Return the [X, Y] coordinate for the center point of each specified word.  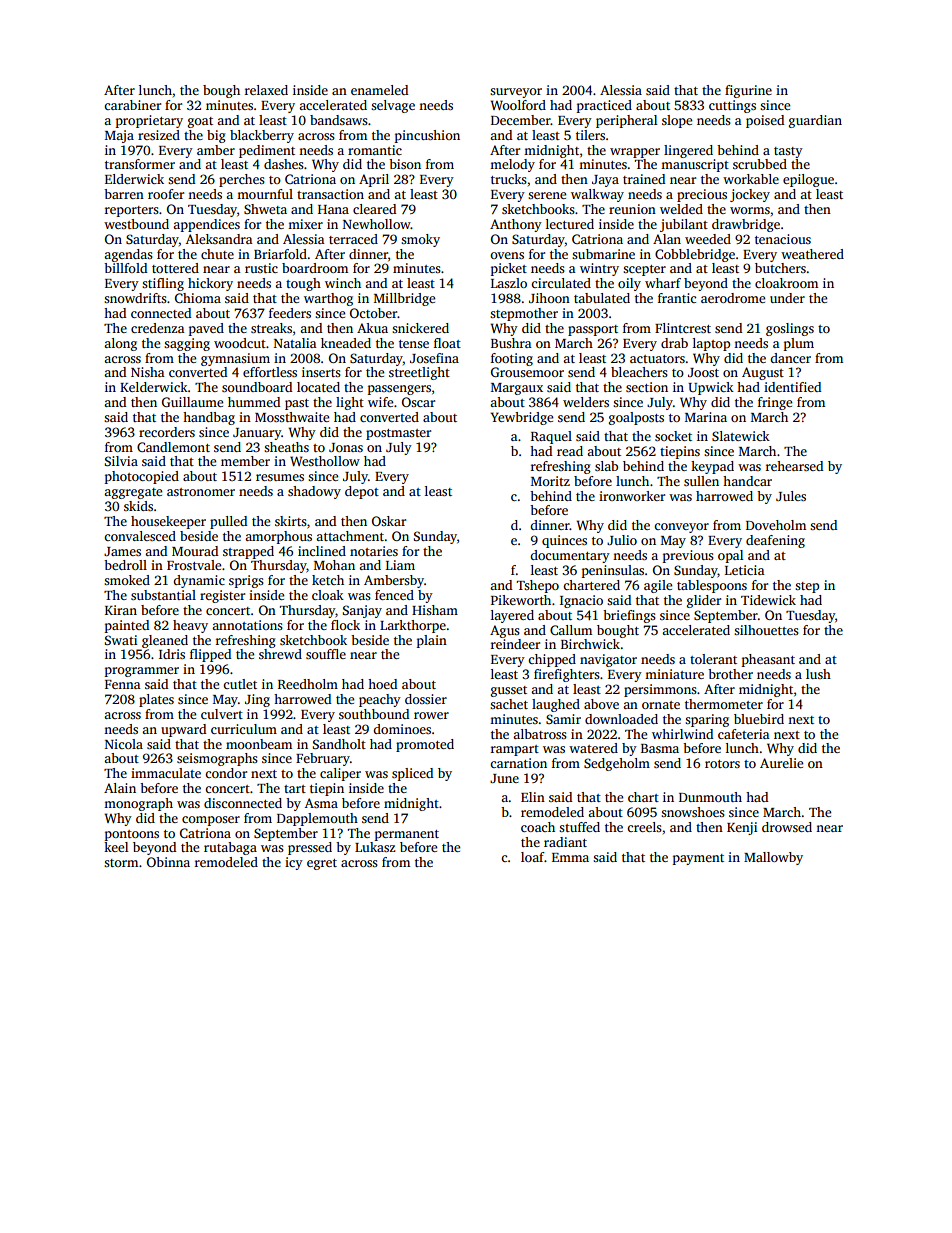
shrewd [280, 654]
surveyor [516, 93]
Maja [119, 136]
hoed [382, 684]
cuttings [732, 106]
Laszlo [509, 283]
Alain [120, 788]
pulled [228, 522]
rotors [722, 764]
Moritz [550, 481]
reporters [132, 211]
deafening [775, 541]
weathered [812, 254]
